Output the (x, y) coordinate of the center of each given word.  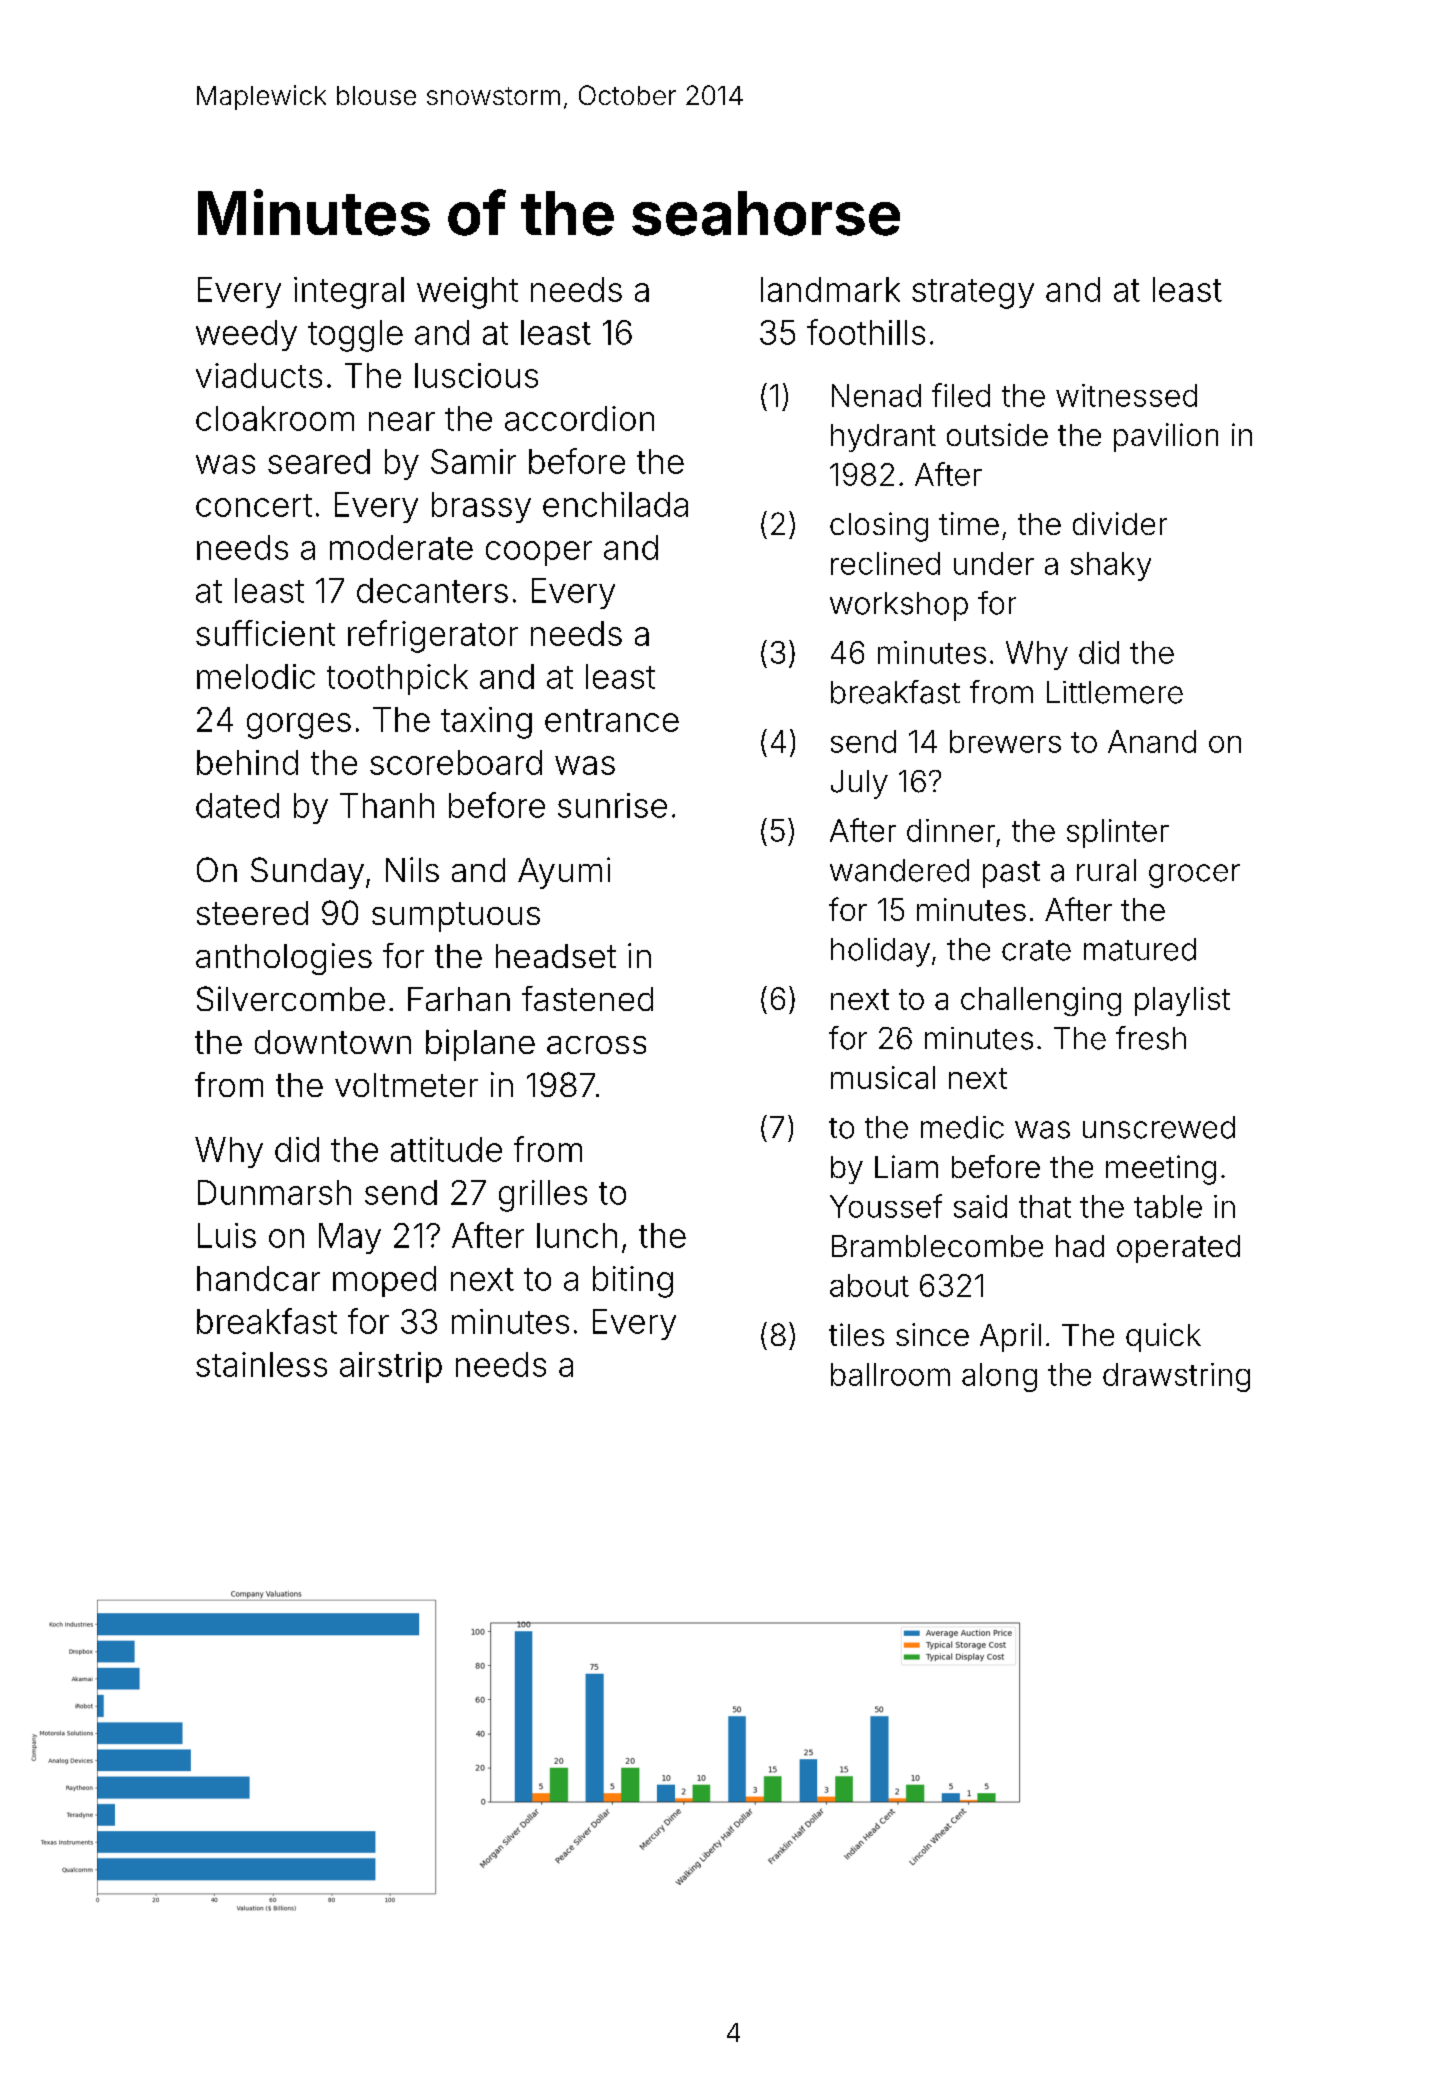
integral (349, 293)
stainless (261, 1364)
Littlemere (1115, 692)
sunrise (612, 805)
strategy (973, 294)
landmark (830, 289)
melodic (256, 676)
